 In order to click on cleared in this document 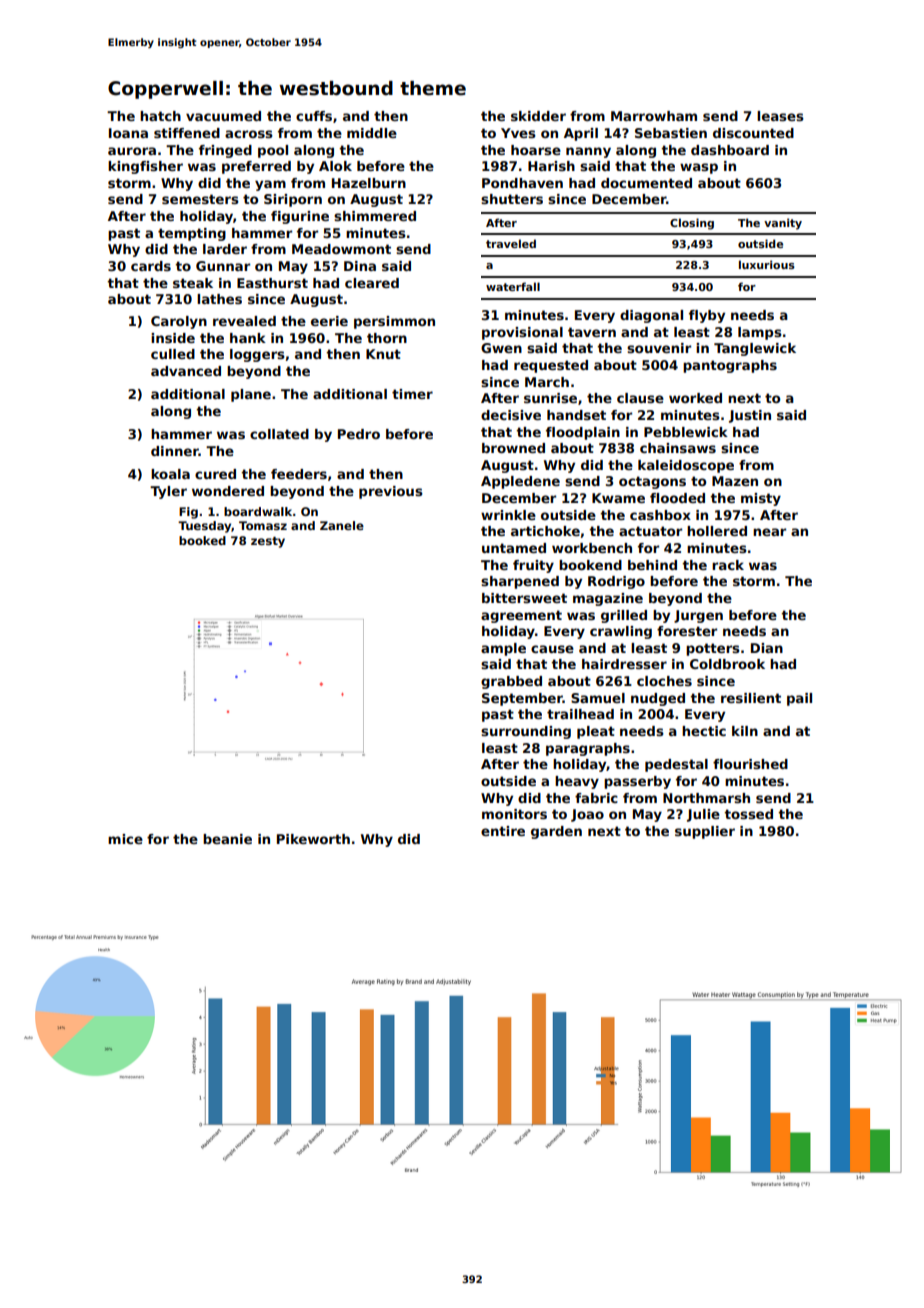, I will do `click(372, 283)`.
